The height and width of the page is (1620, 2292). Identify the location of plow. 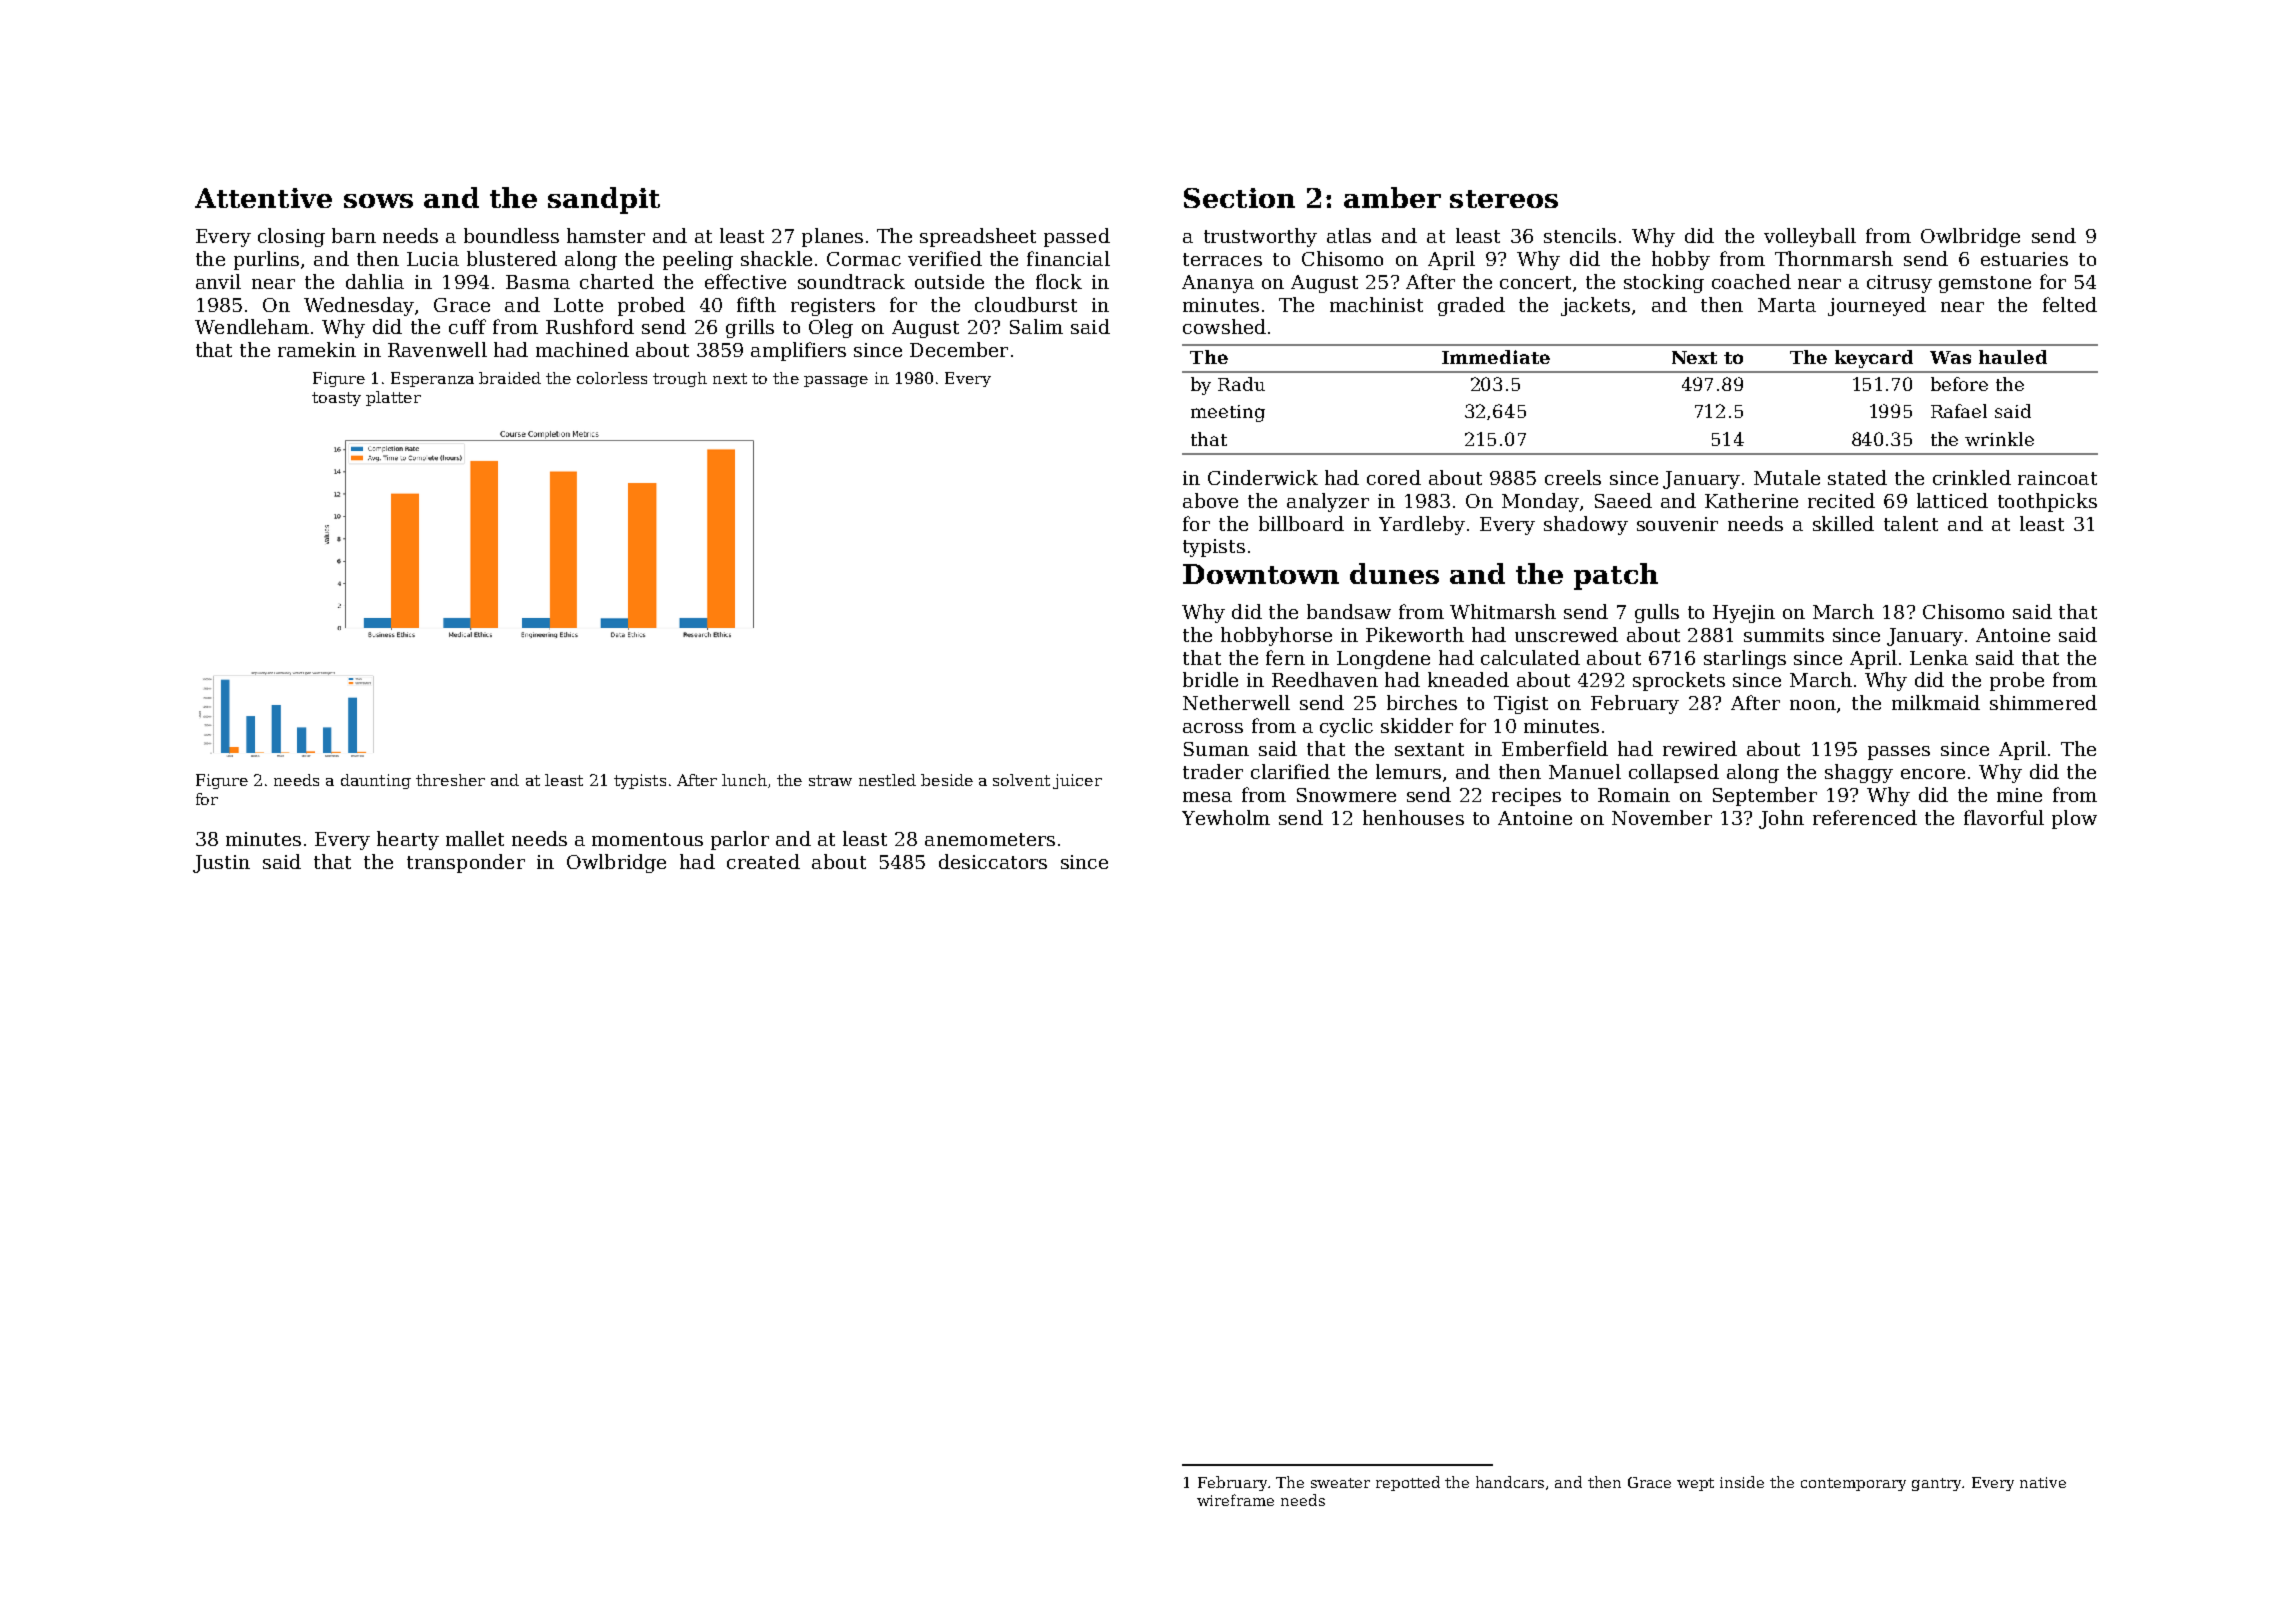
(2074, 819).
